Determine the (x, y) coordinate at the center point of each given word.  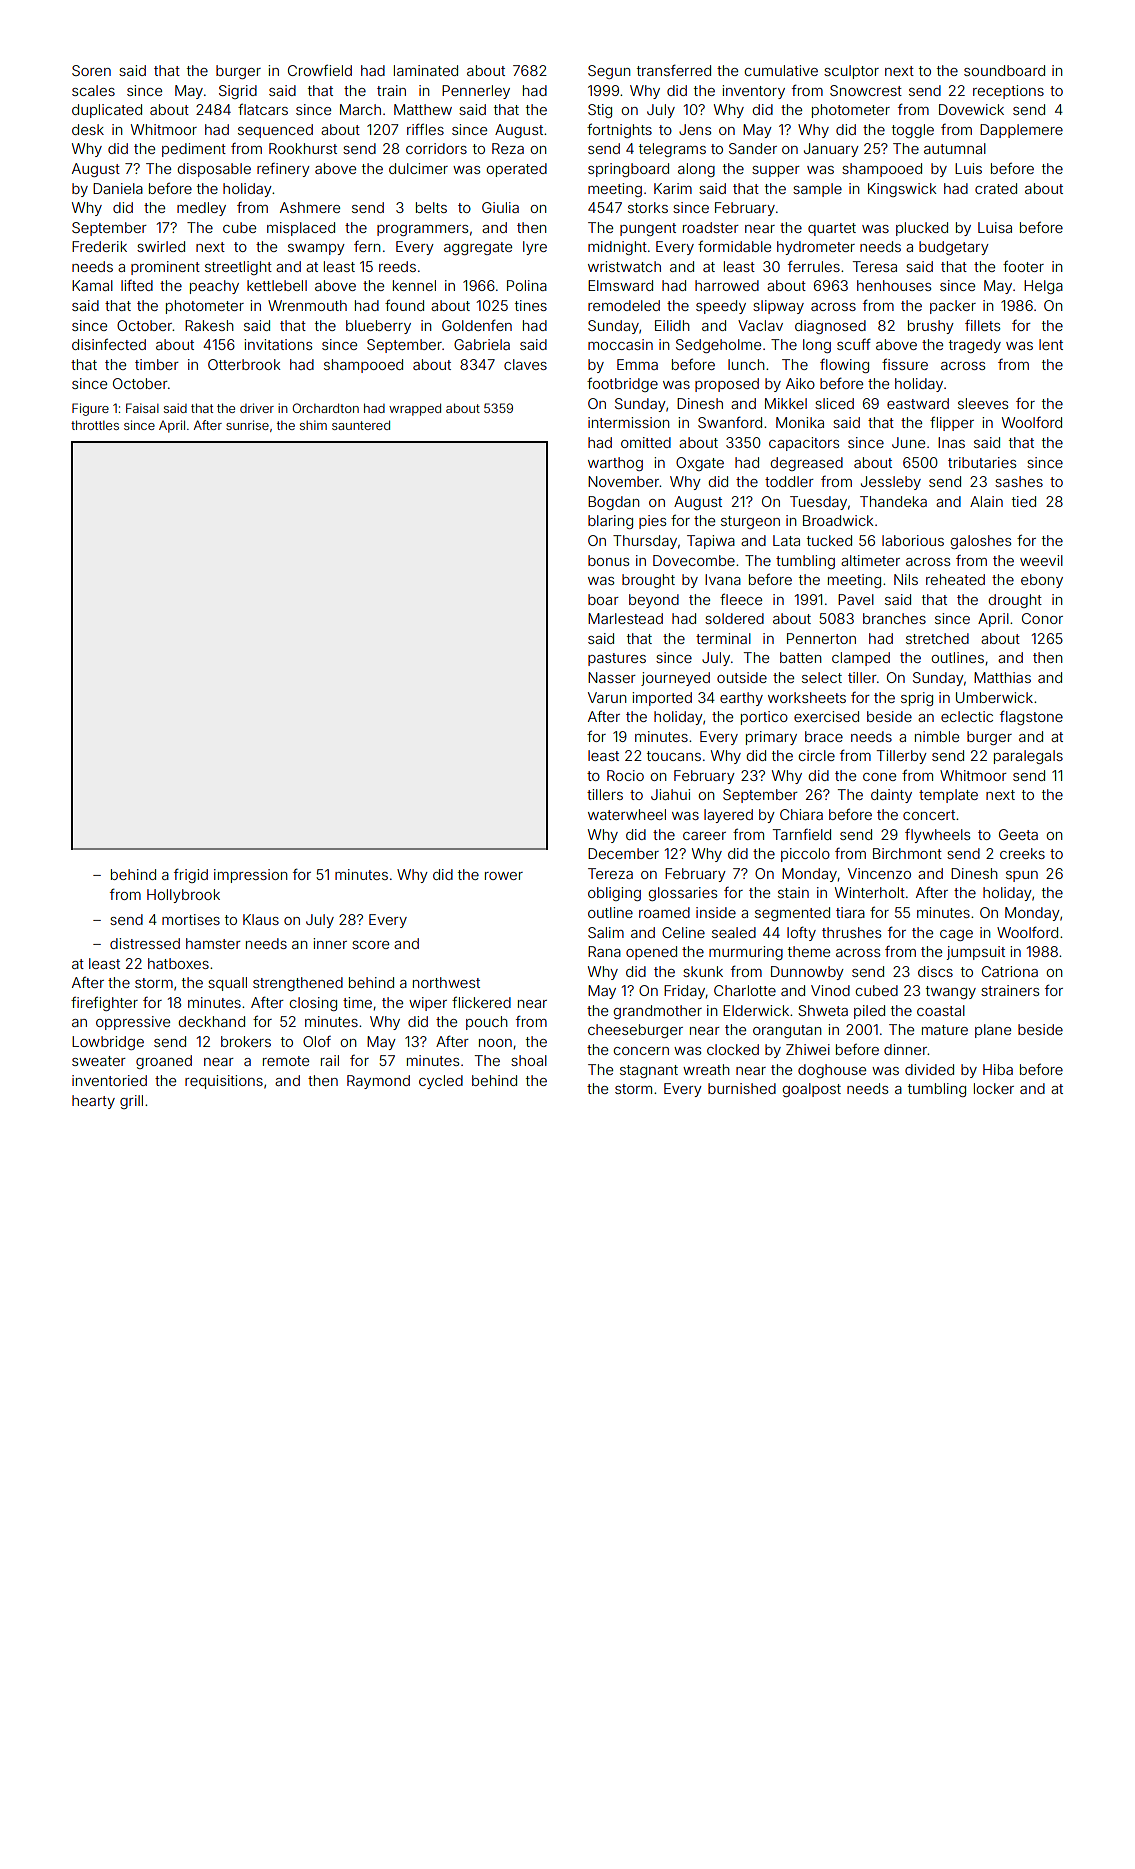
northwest (446, 982)
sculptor (851, 72)
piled (869, 1012)
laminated (426, 70)
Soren (91, 70)
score (370, 945)
